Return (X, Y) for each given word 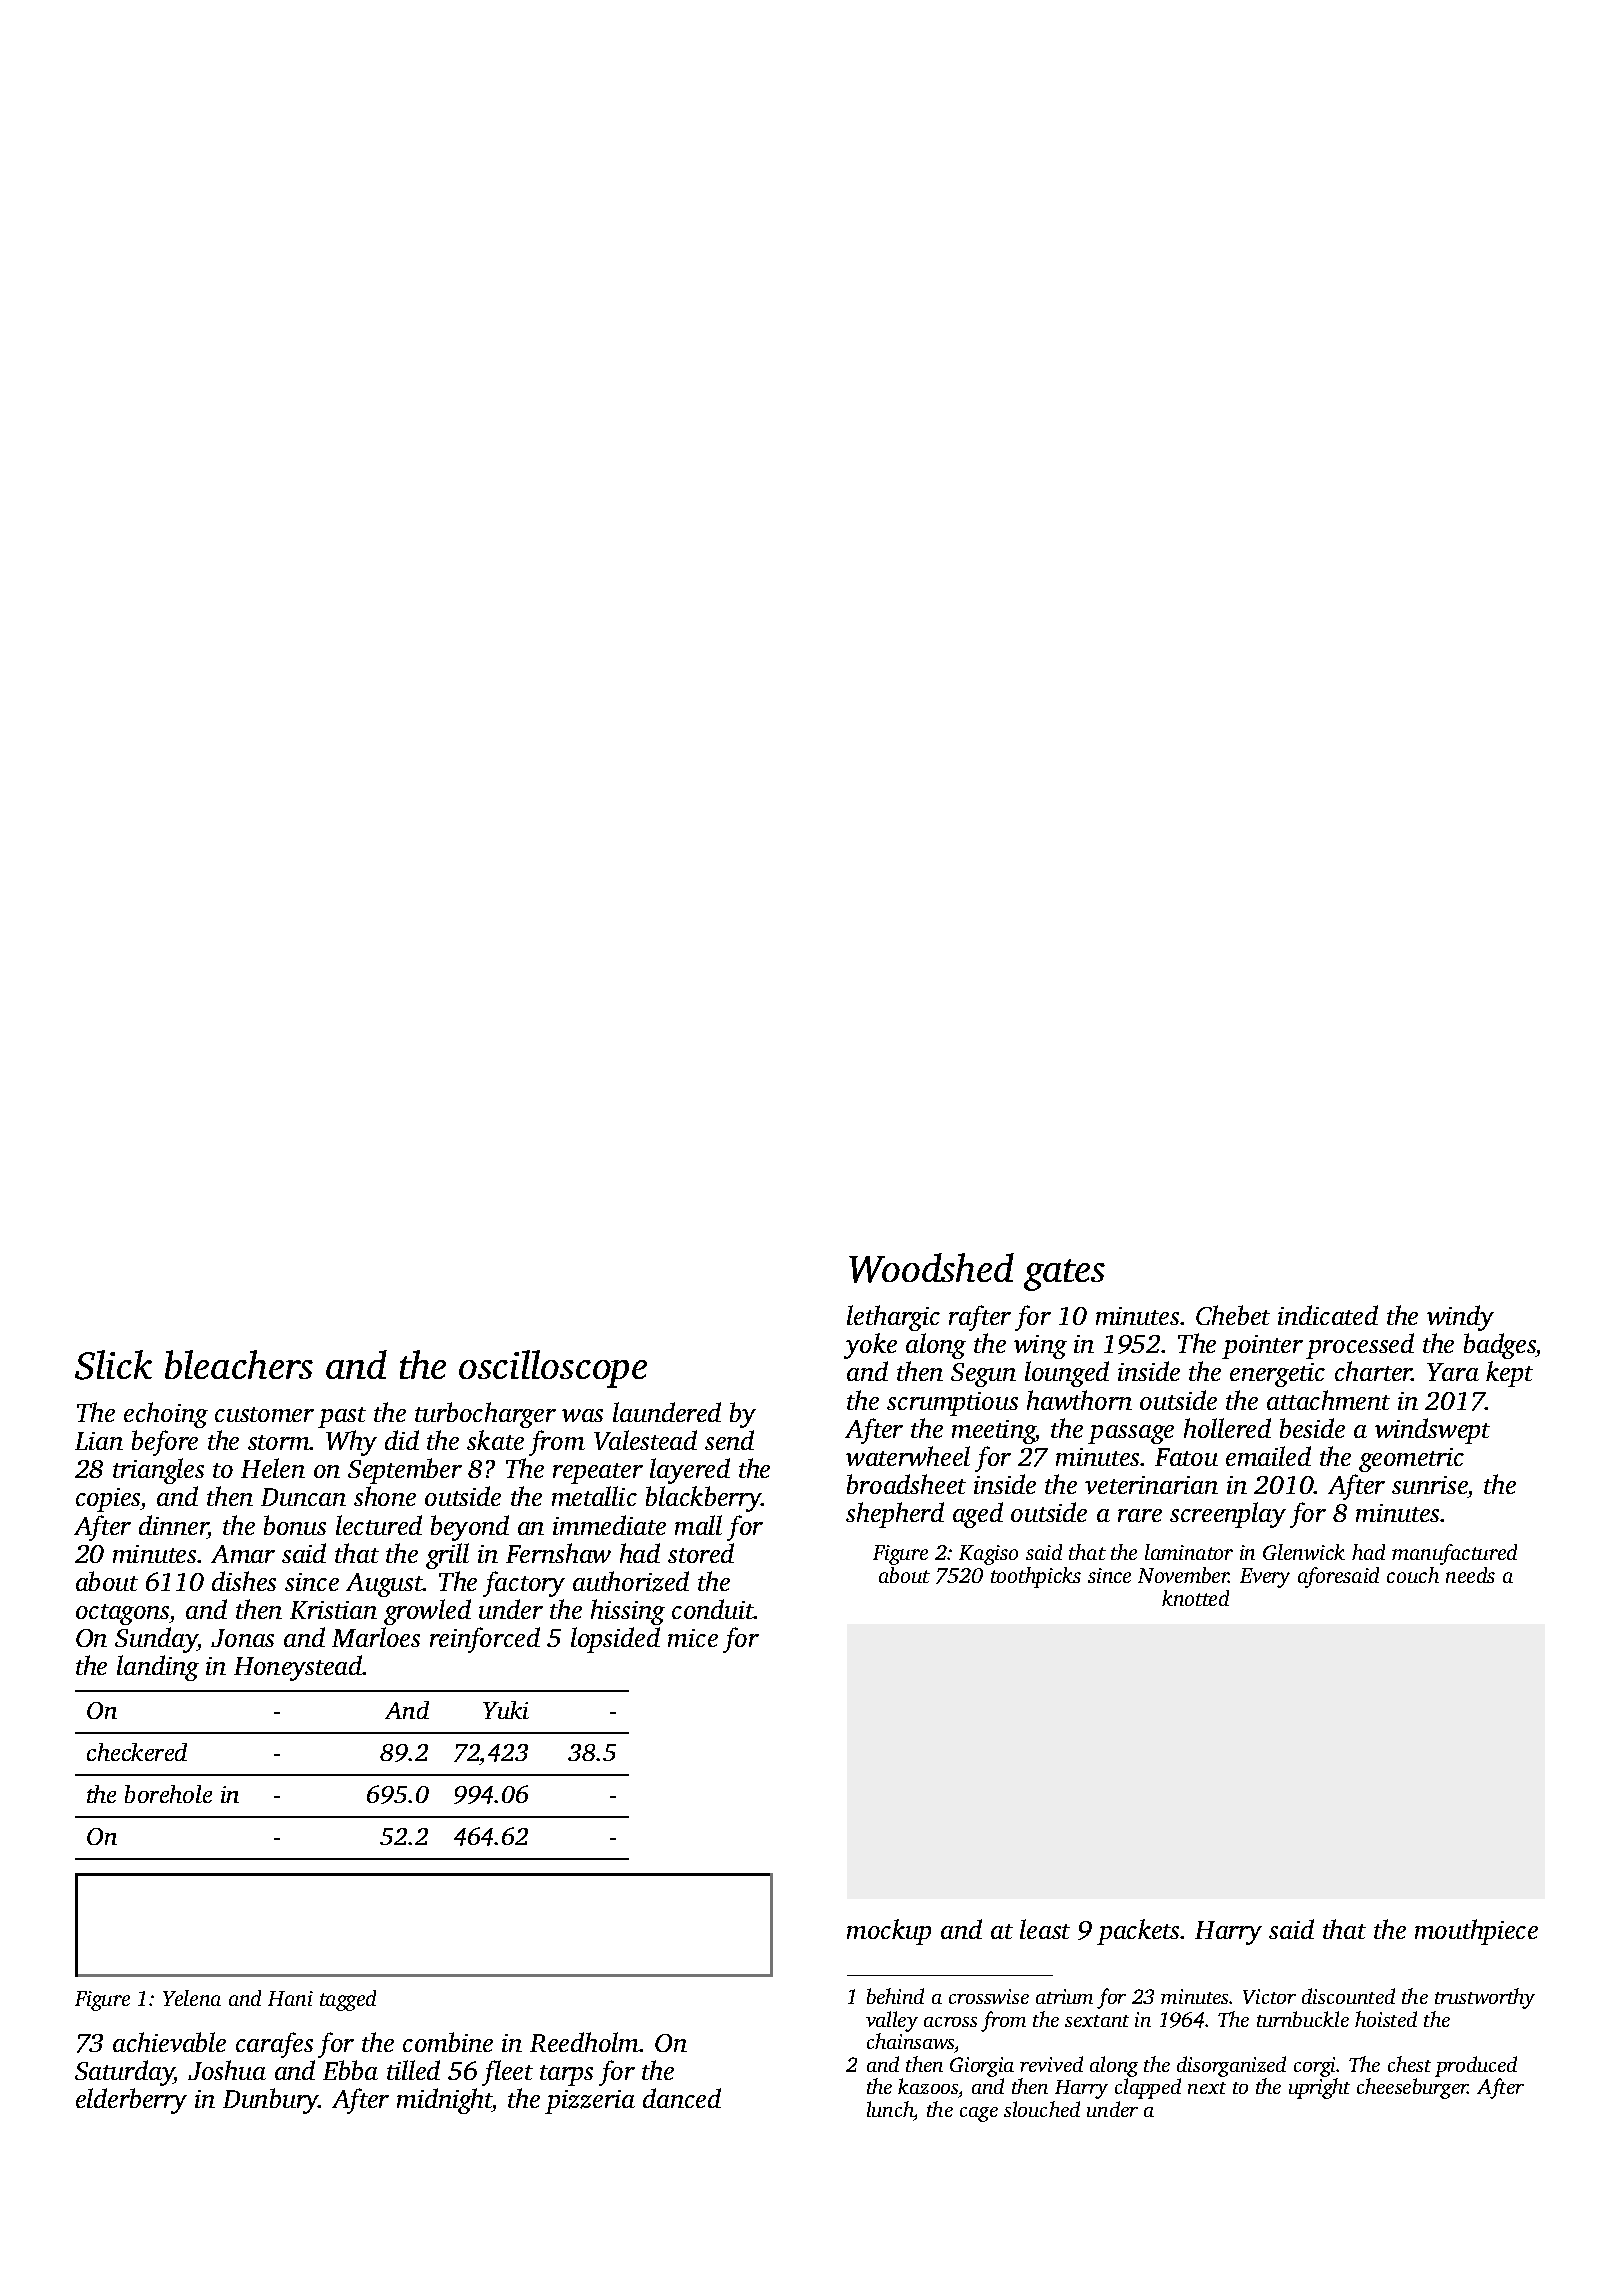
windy (1460, 1318)
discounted (1348, 1996)
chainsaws (911, 2043)
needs (1470, 1575)
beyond (470, 1528)
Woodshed (931, 1268)
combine (448, 2042)
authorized (631, 1581)
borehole (168, 1794)
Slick (113, 1365)
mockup (889, 1932)
